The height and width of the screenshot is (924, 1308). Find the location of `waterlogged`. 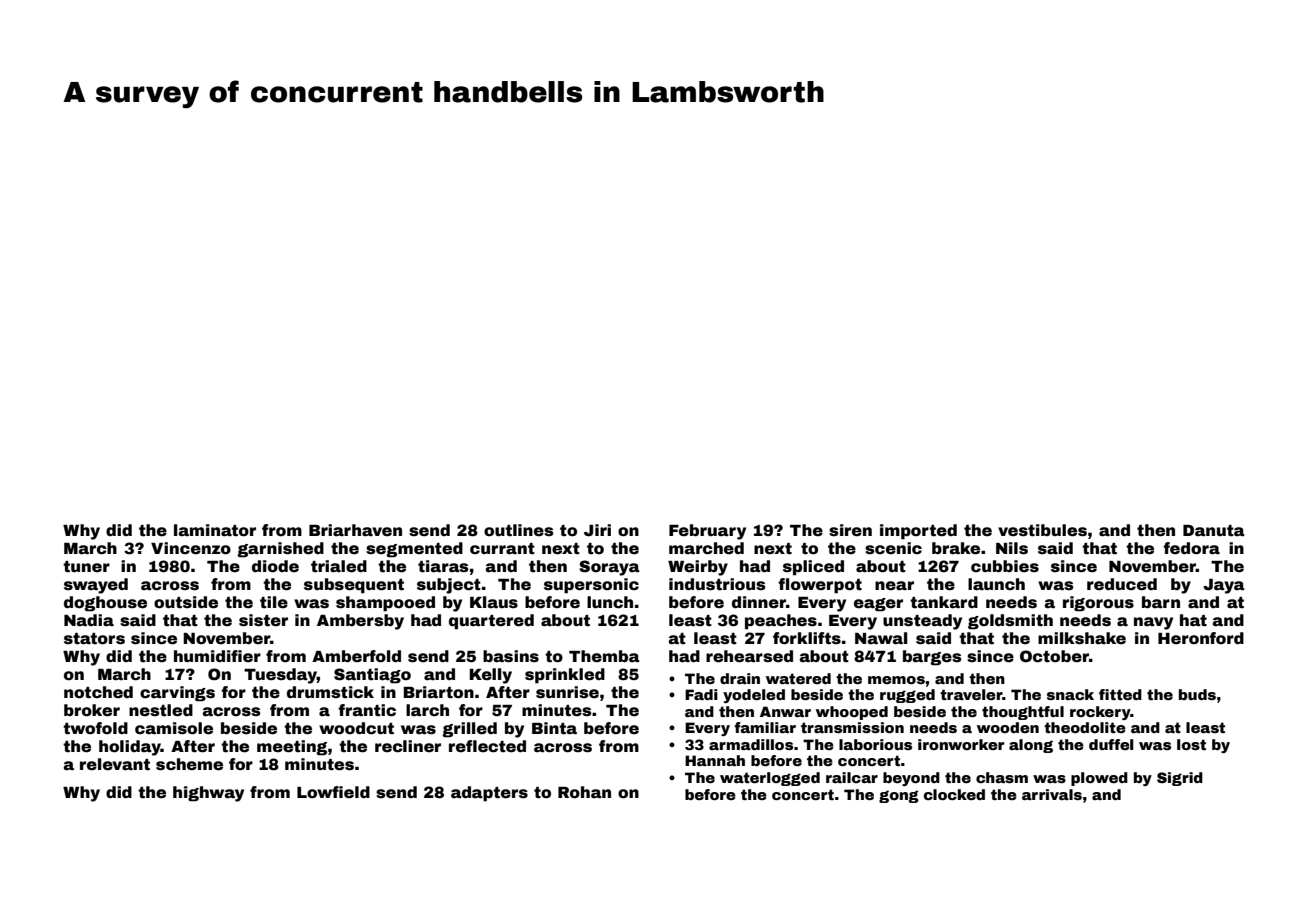

waterlogged is located at coordinates (770, 779).
